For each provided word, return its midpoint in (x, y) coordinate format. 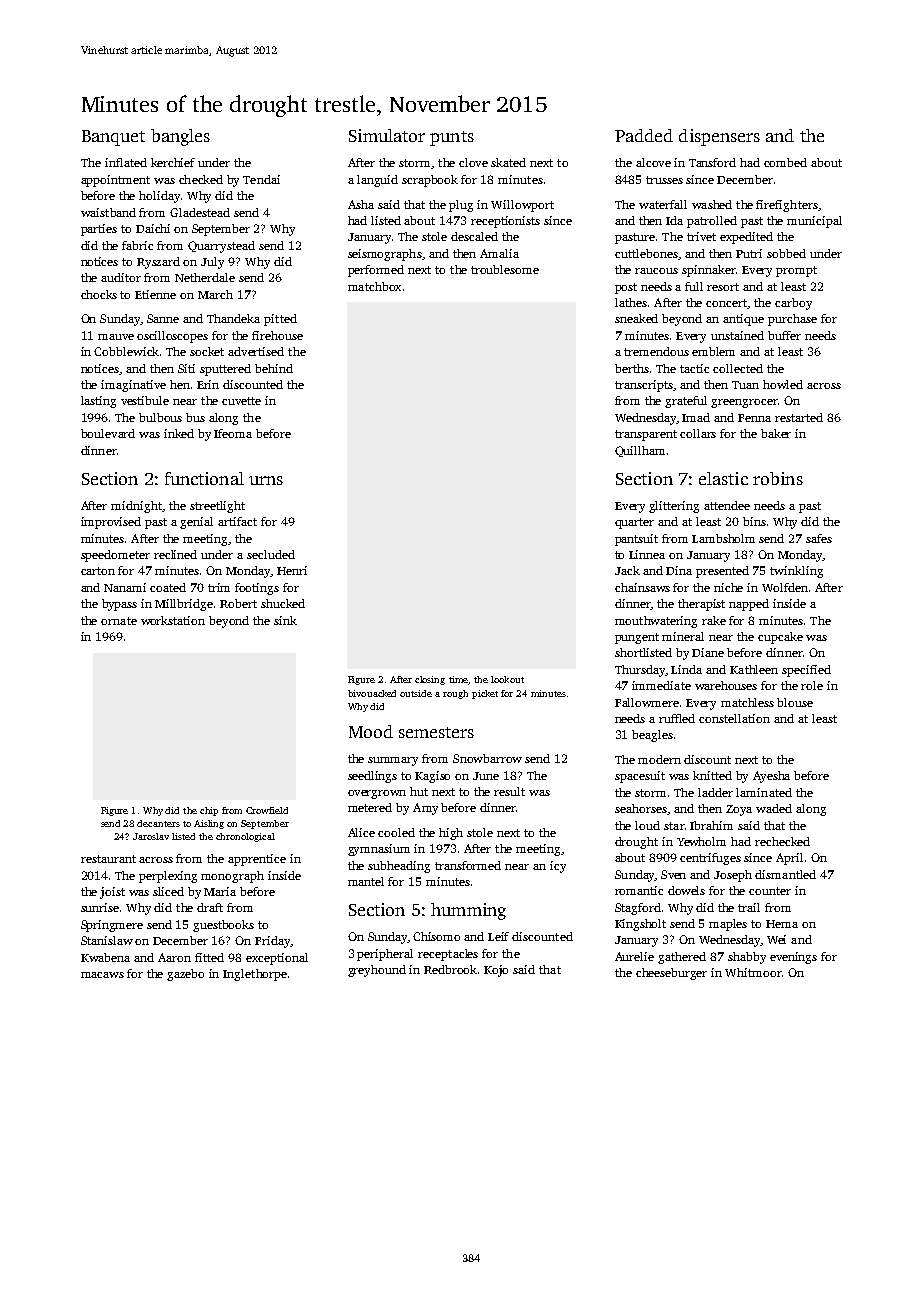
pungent (637, 638)
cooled (396, 832)
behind (274, 368)
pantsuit (636, 540)
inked (179, 433)
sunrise (100, 907)
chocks (99, 294)
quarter (634, 523)
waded (774, 808)
